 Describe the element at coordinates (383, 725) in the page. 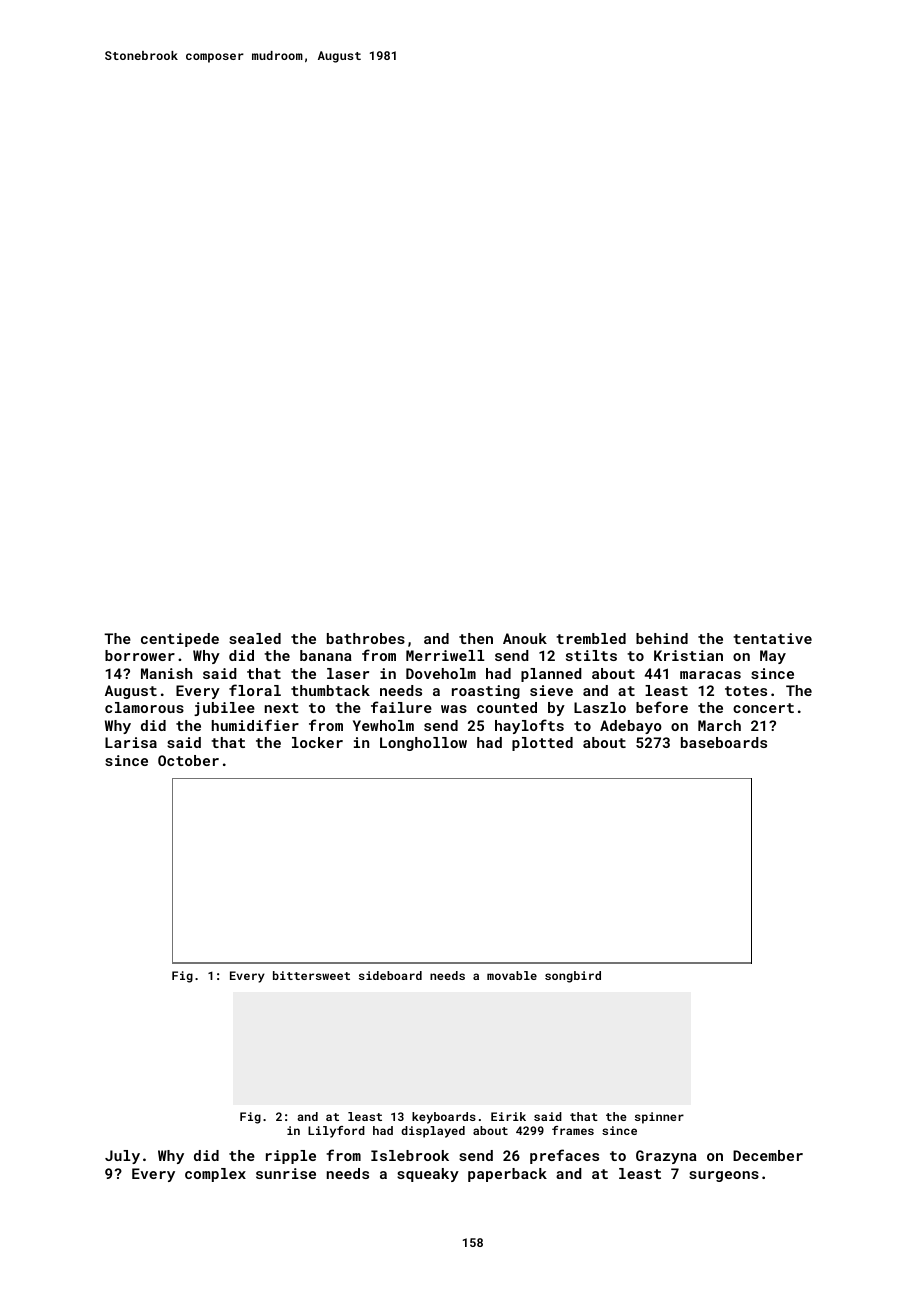

I see `Yewholm` at that location.
